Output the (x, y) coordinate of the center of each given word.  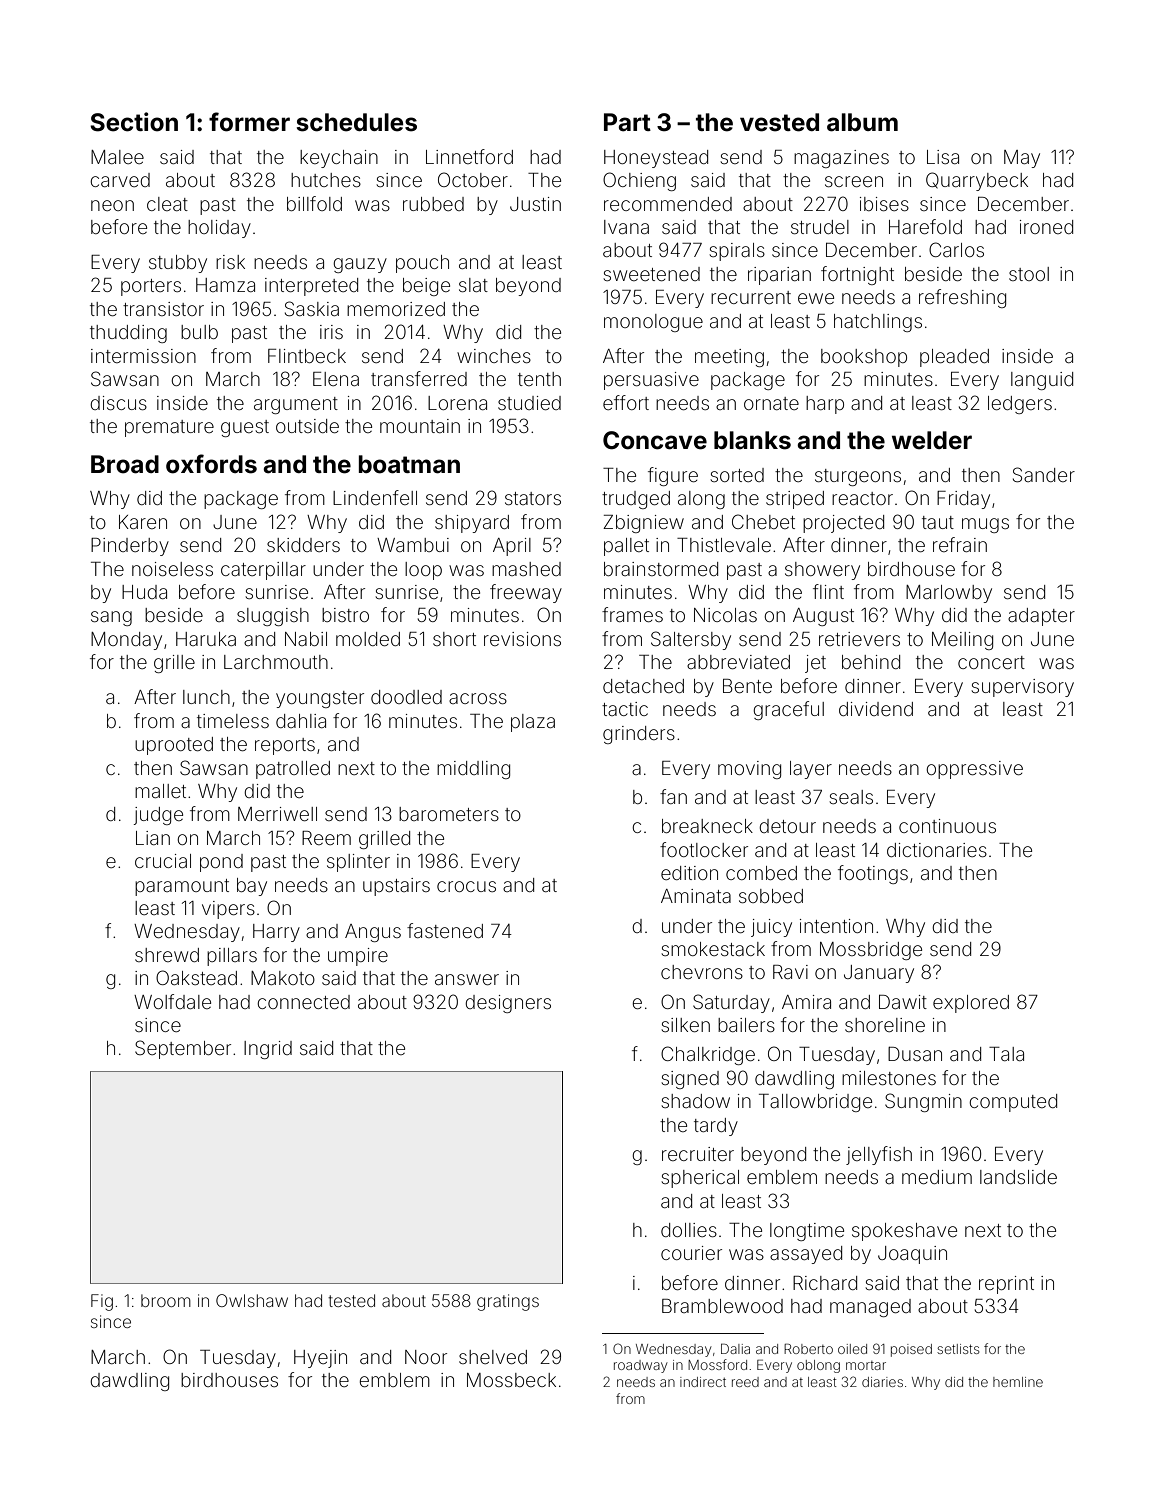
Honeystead (656, 159)
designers (508, 1004)
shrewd (167, 955)
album (862, 122)
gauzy (360, 265)
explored (971, 1004)
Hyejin (320, 1359)
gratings (508, 1302)
